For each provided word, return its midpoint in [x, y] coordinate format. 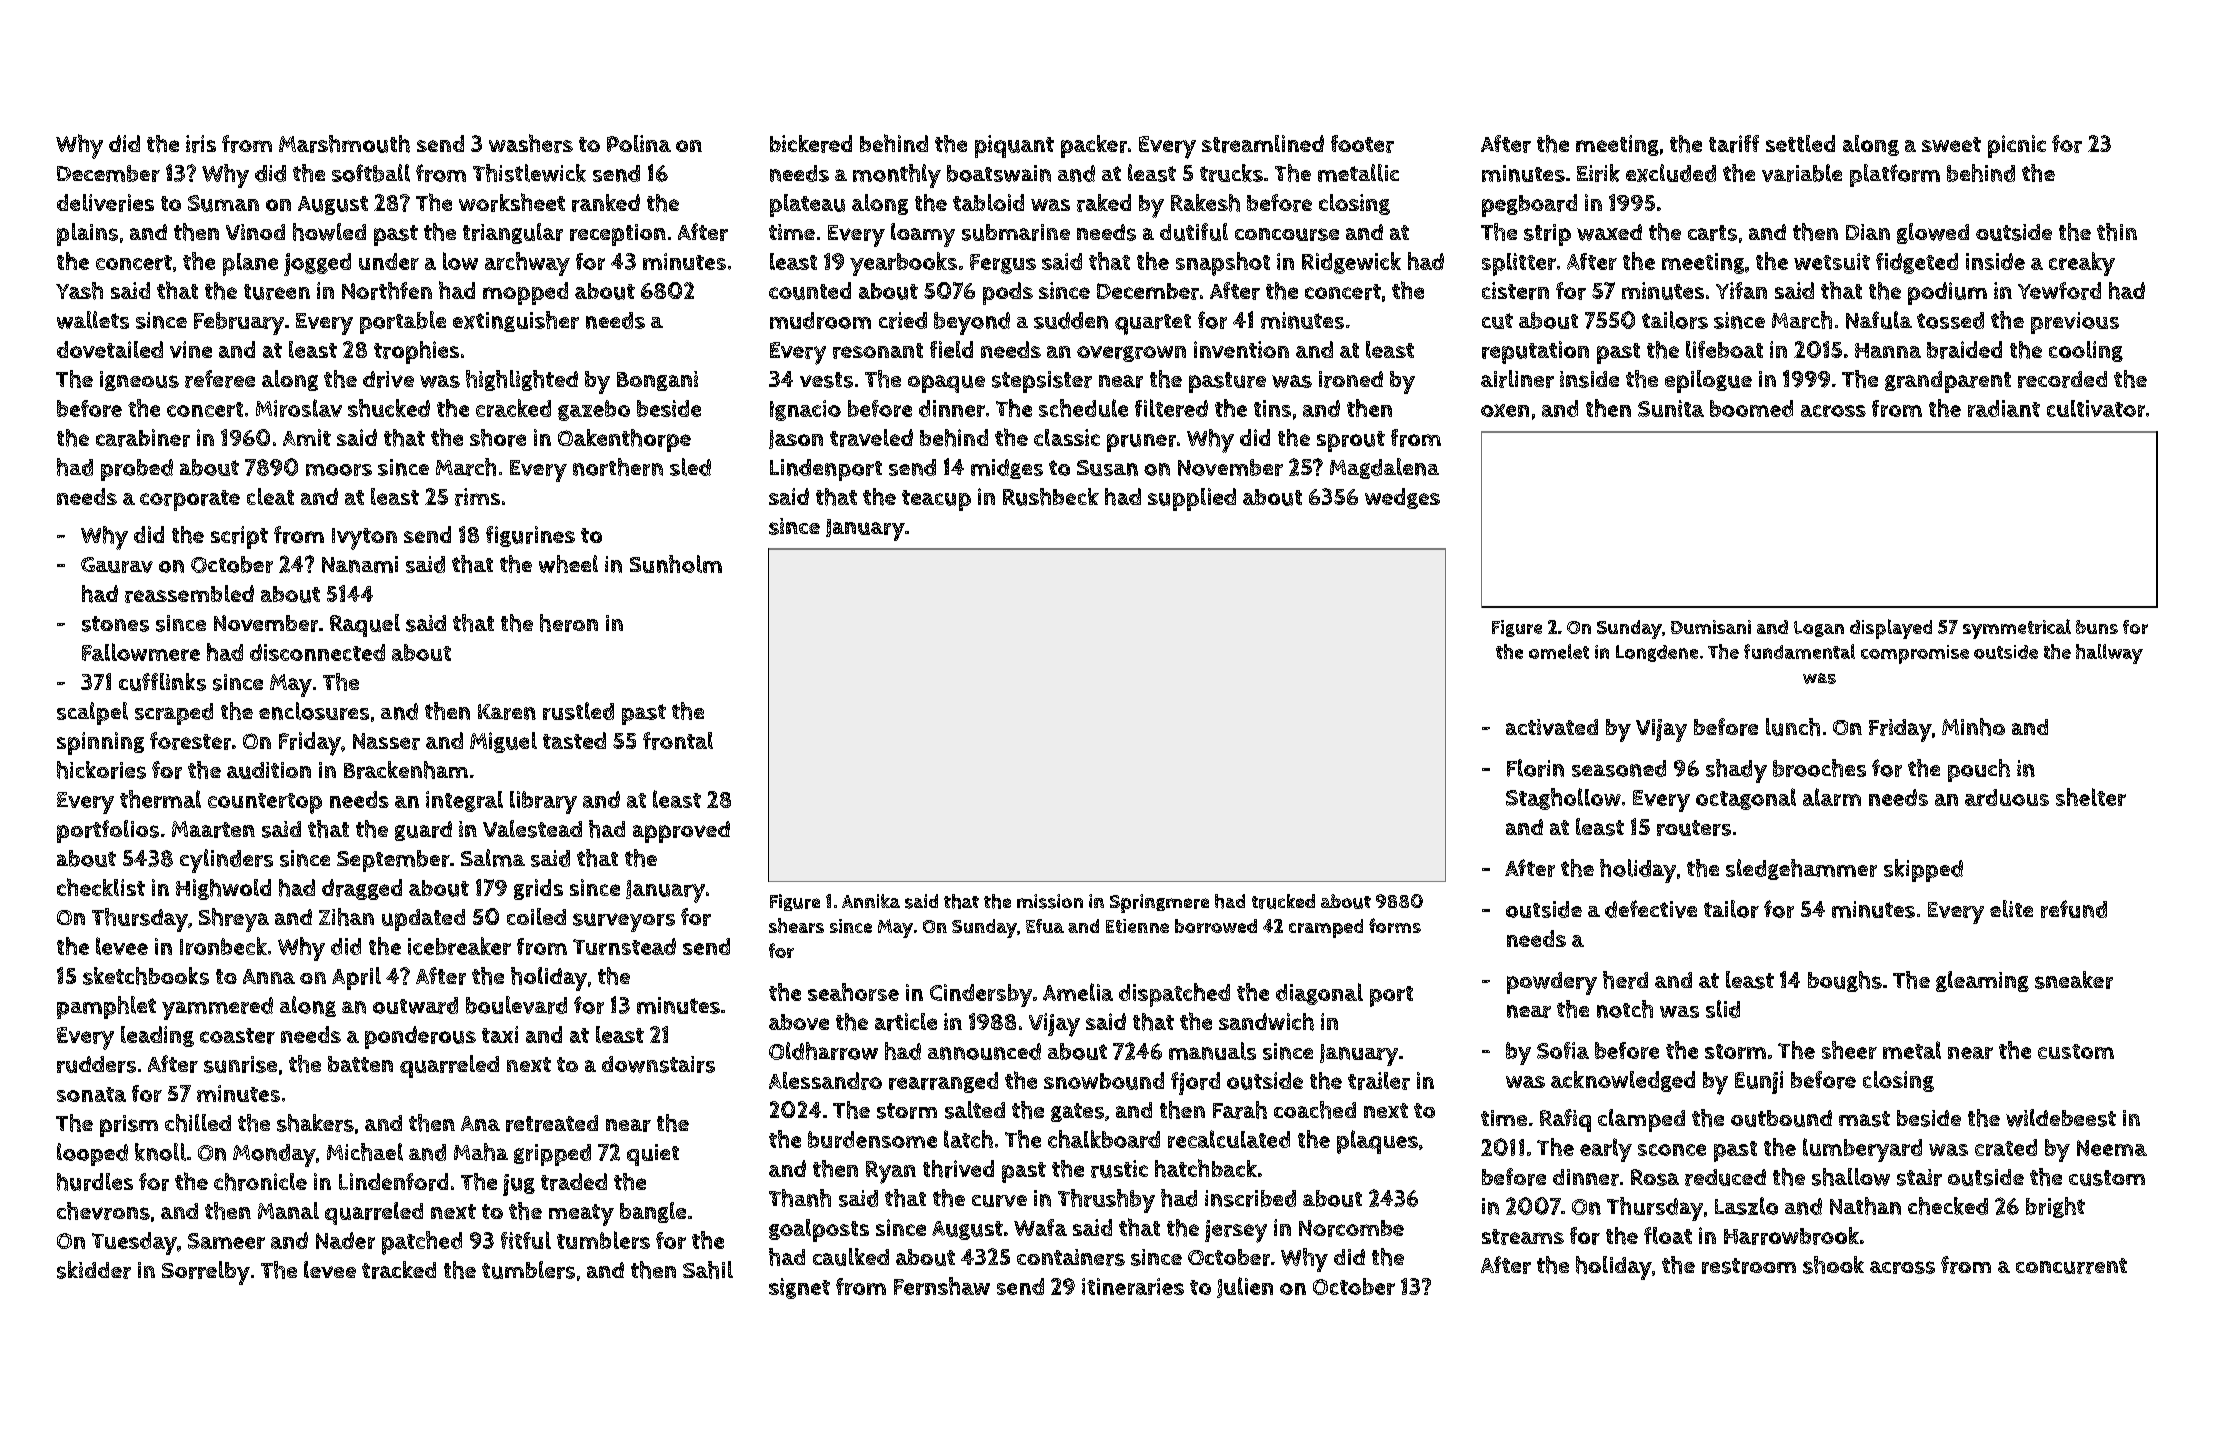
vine [191, 349]
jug [519, 1185]
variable [1802, 173]
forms [1395, 925]
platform [1895, 175]
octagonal [1746, 799]
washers [531, 143]
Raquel [365, 625]
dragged [362, 889]
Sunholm [676, 564]
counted [810, 291]
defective [1651, 909]
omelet [1559, 651]
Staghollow [1563, 799]
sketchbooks [146, 976]
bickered [811, 144]
